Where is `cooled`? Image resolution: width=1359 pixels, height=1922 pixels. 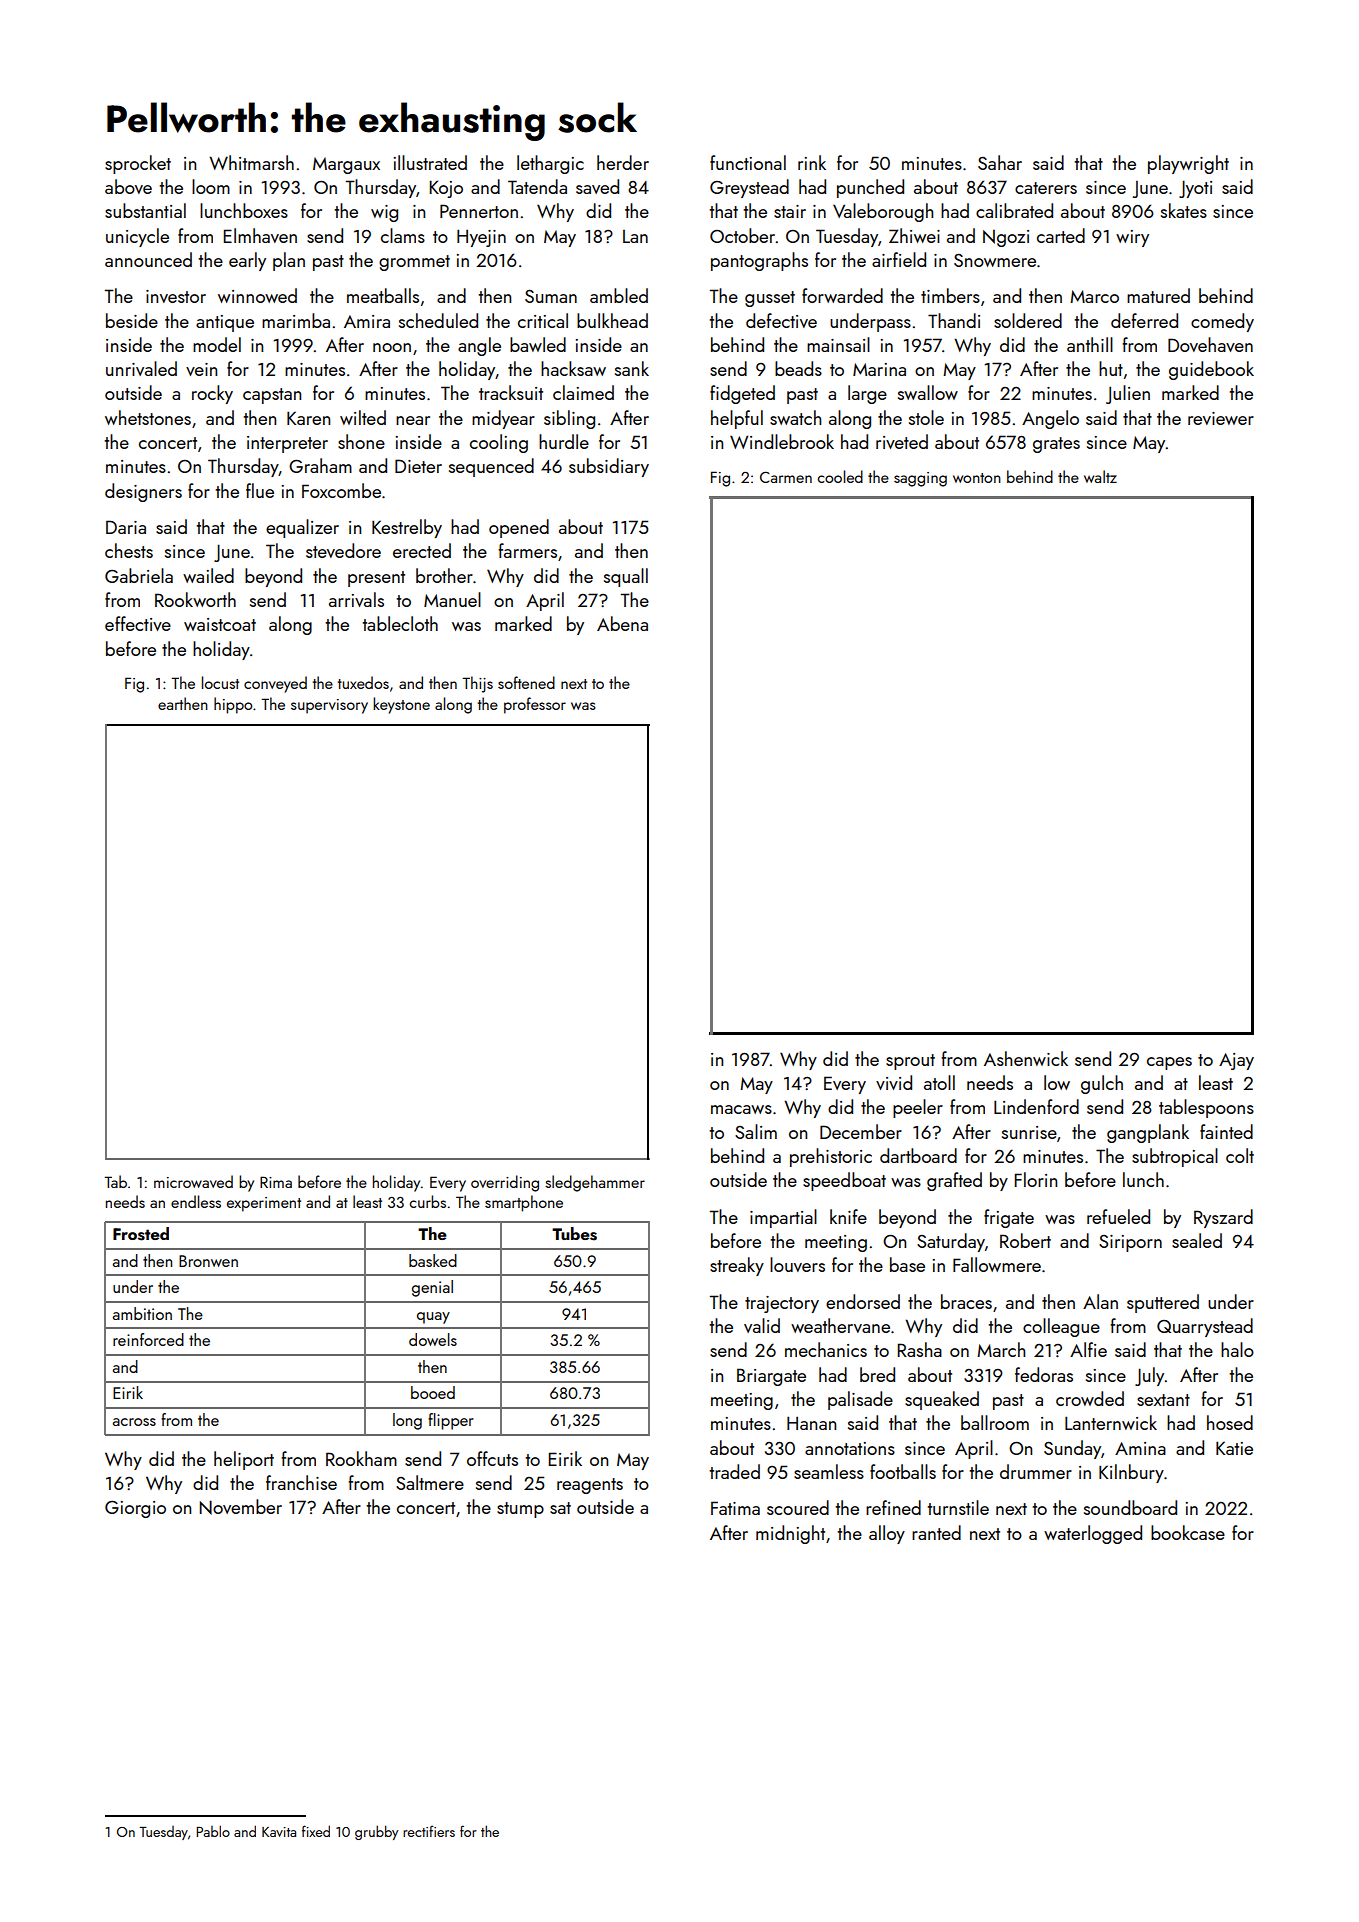
cooled is located at coordinates (840, 476).
